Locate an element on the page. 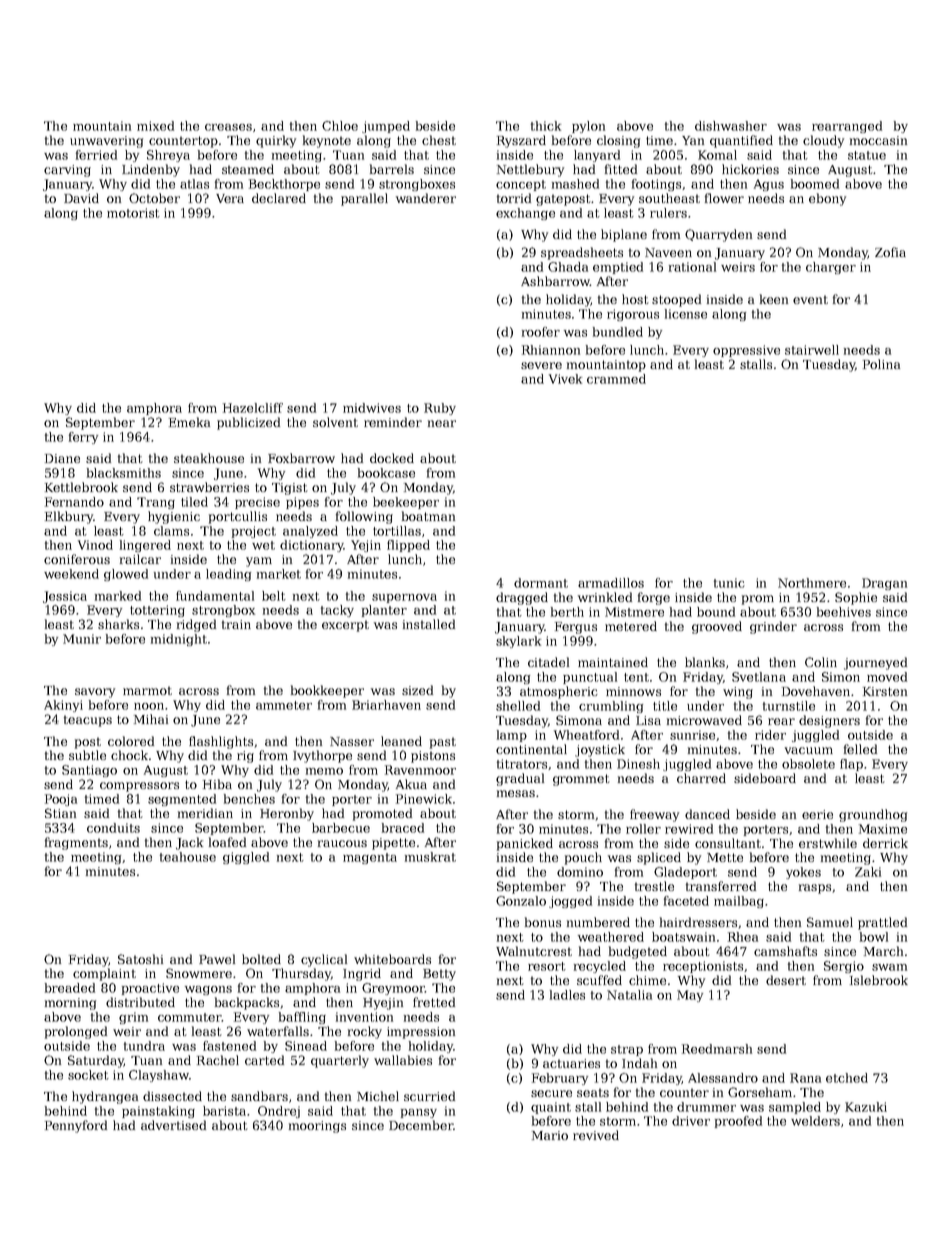  waterfalls is located at coordinates (278, 1031).
